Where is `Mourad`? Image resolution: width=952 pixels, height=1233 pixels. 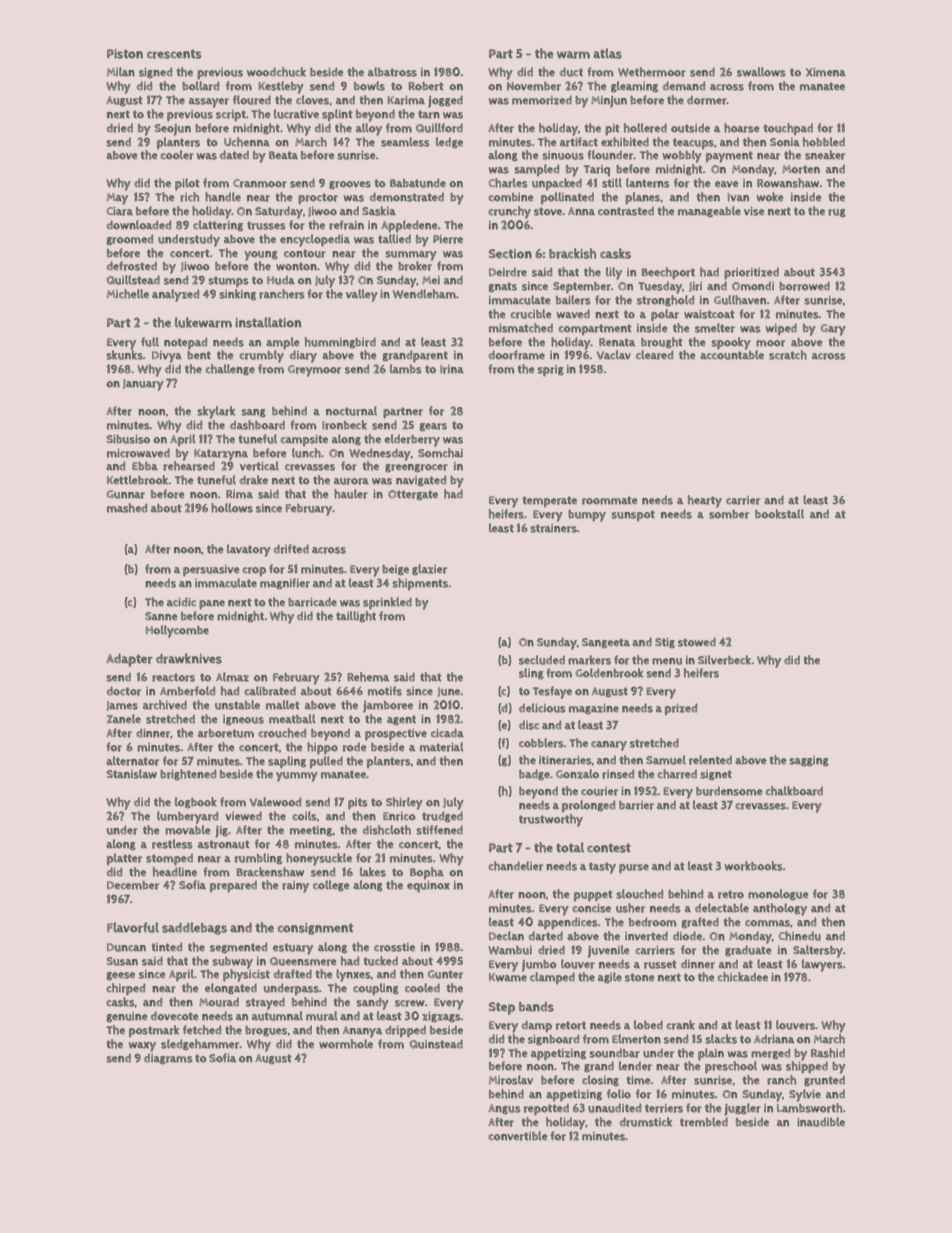
Mourad is located at coordinates (219, 1002).
